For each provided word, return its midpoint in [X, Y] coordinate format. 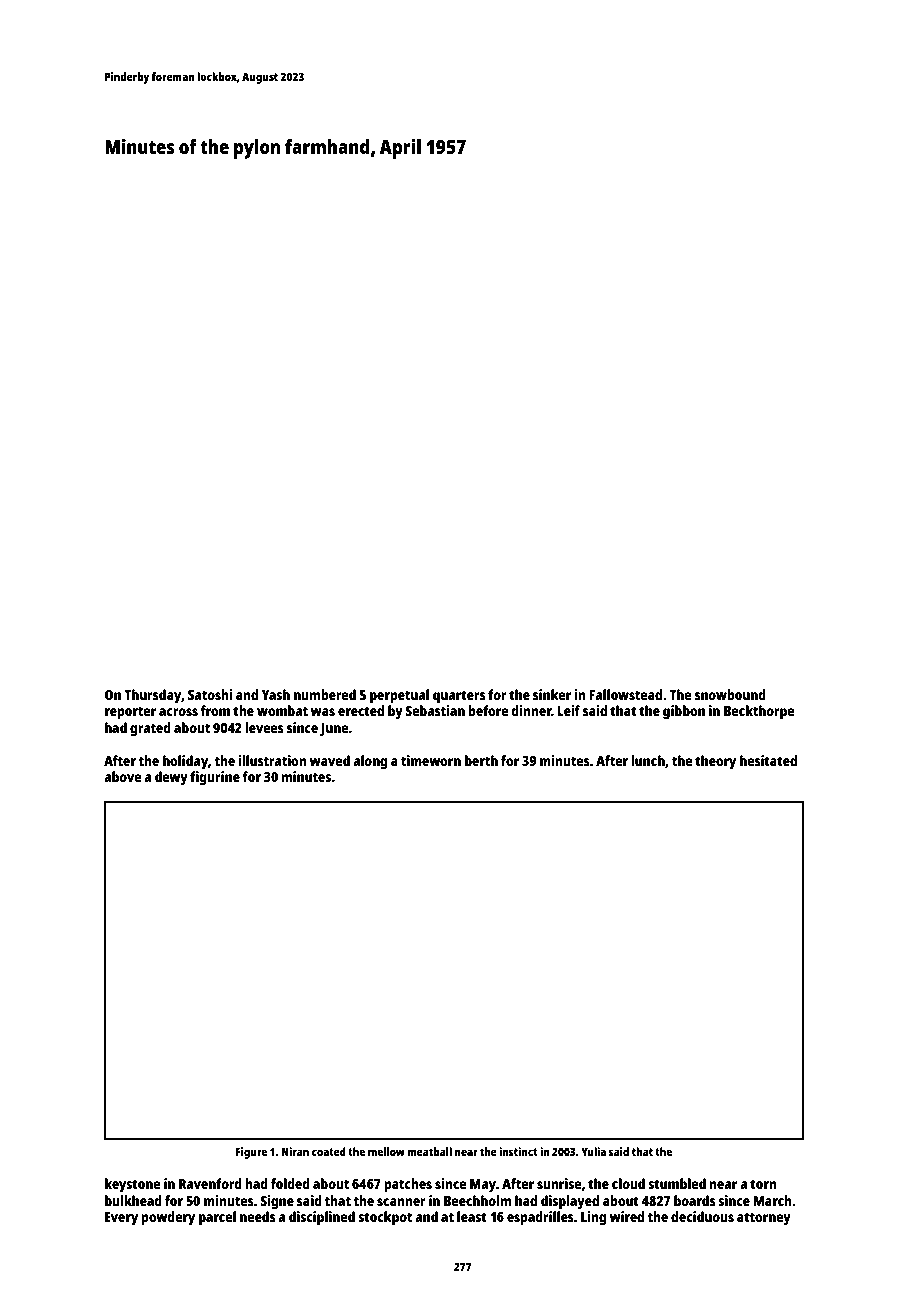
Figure [251, 1153]
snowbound [730, 694]
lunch [648, 760]
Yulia [593, 1151]
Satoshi [210, 694]
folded [290, 1183]
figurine [215, 778]
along [370, 762]
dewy [171, 778]
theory [715, 762]
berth [481, 760]
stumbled [677, 1183]
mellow [386, 1151]
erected [361, 710]
